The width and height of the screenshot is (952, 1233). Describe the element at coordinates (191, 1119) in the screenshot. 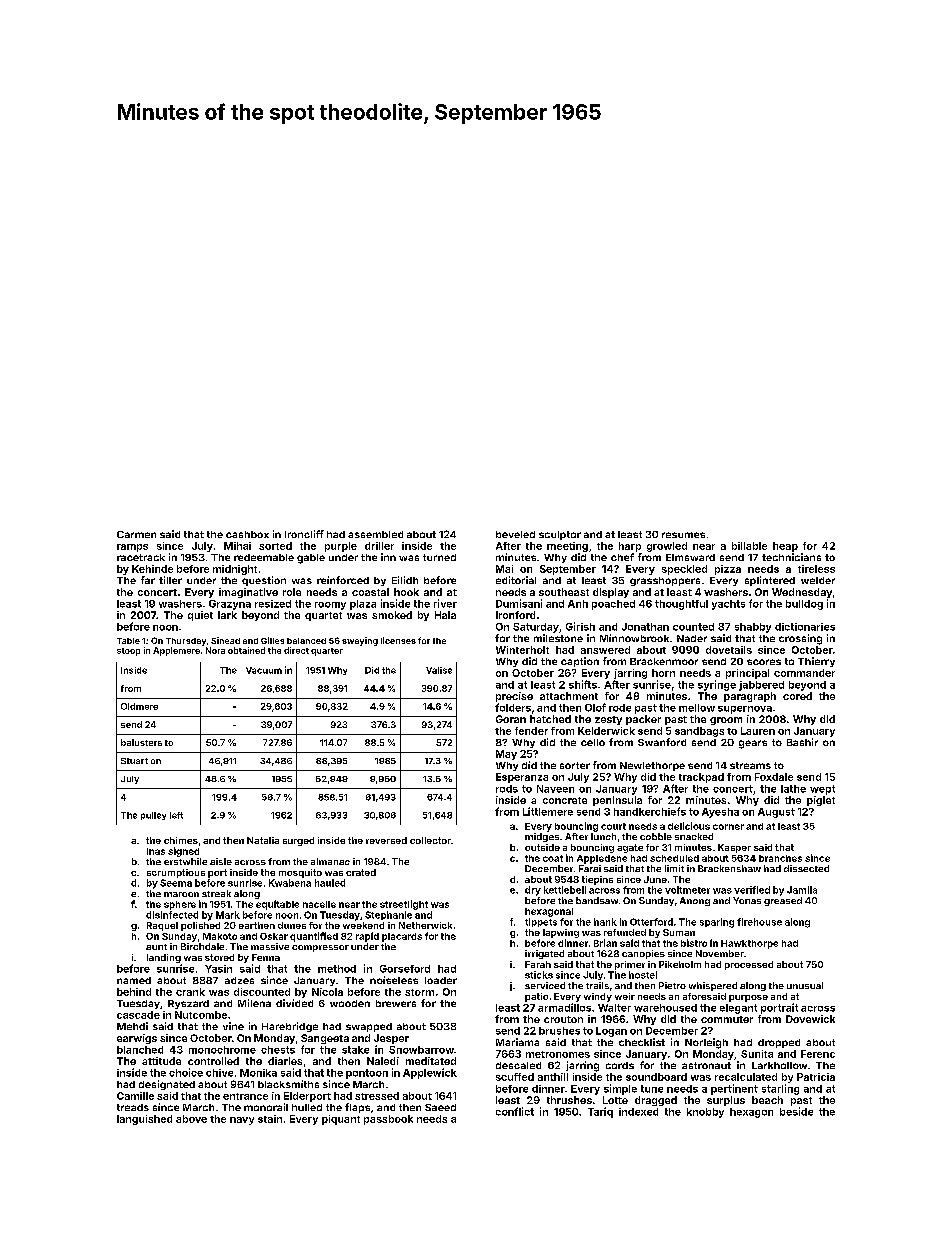

I see `above` at that location.
